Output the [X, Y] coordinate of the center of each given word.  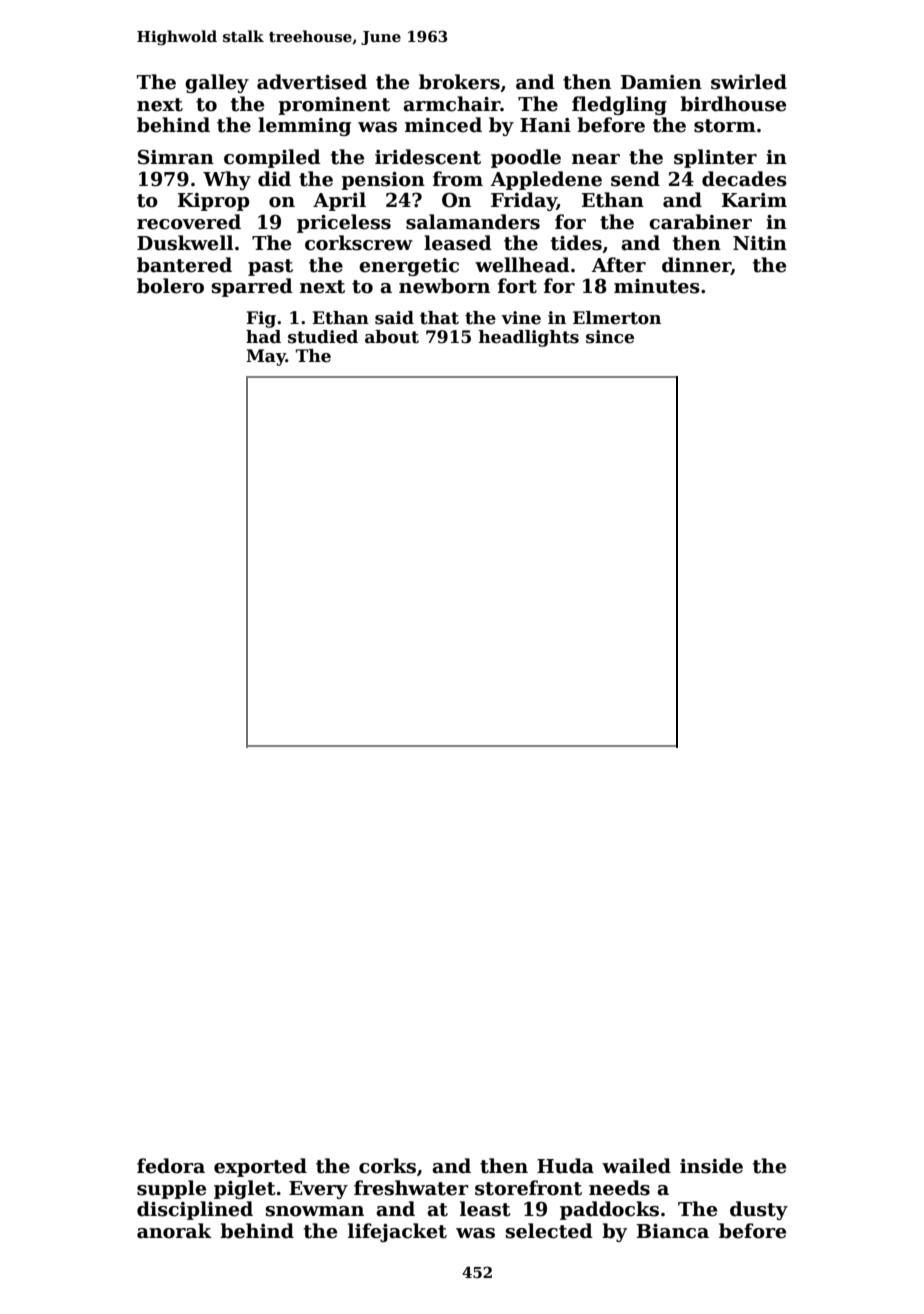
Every [318, 1190]
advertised [312, 82]
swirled [749, 82]
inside [711, 1166]
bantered [184, 265]
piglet [244, 1189]
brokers [459, 82]
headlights [529, 338]
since [610, 337]
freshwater [411, 1188]
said [394, 318]
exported [260, 1167]
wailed [636, 1166]
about [392, 337]
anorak [174, 1231]
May [266, 357]
